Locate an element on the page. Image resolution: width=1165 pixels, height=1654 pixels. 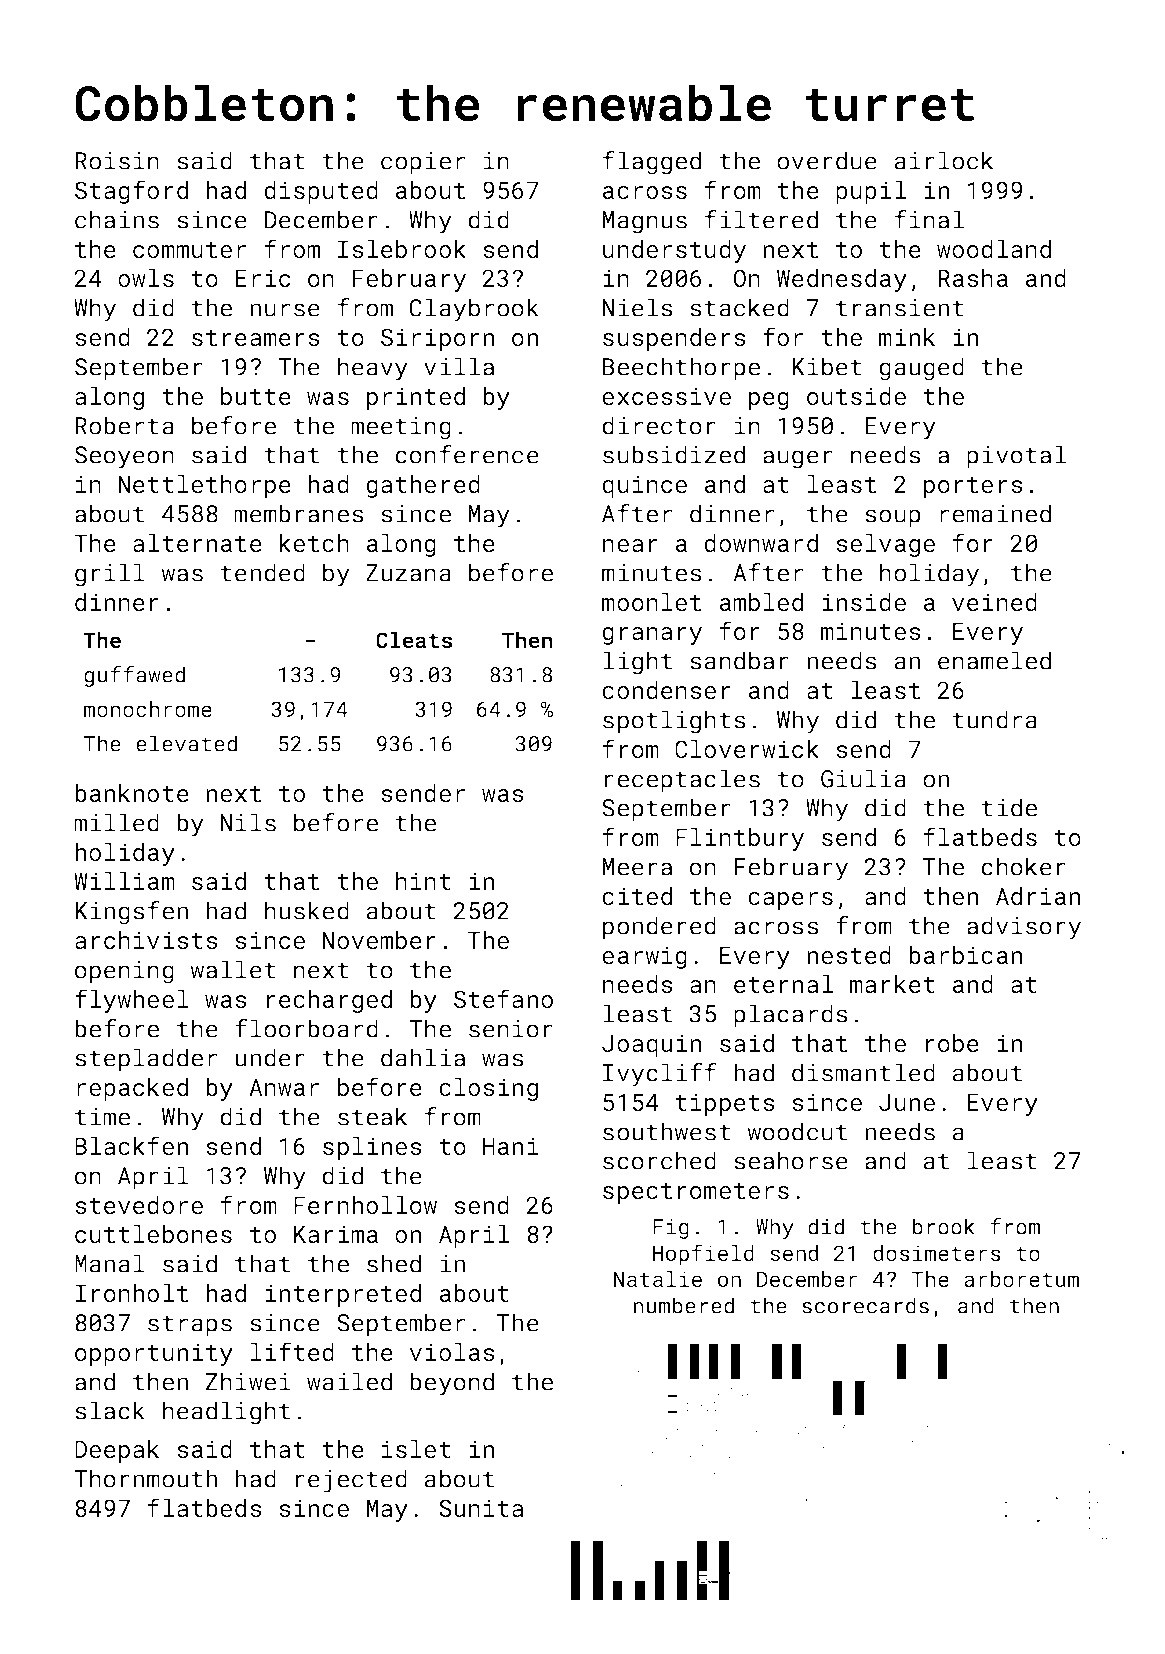
woodcut is located at coordinates (797, 1131).
